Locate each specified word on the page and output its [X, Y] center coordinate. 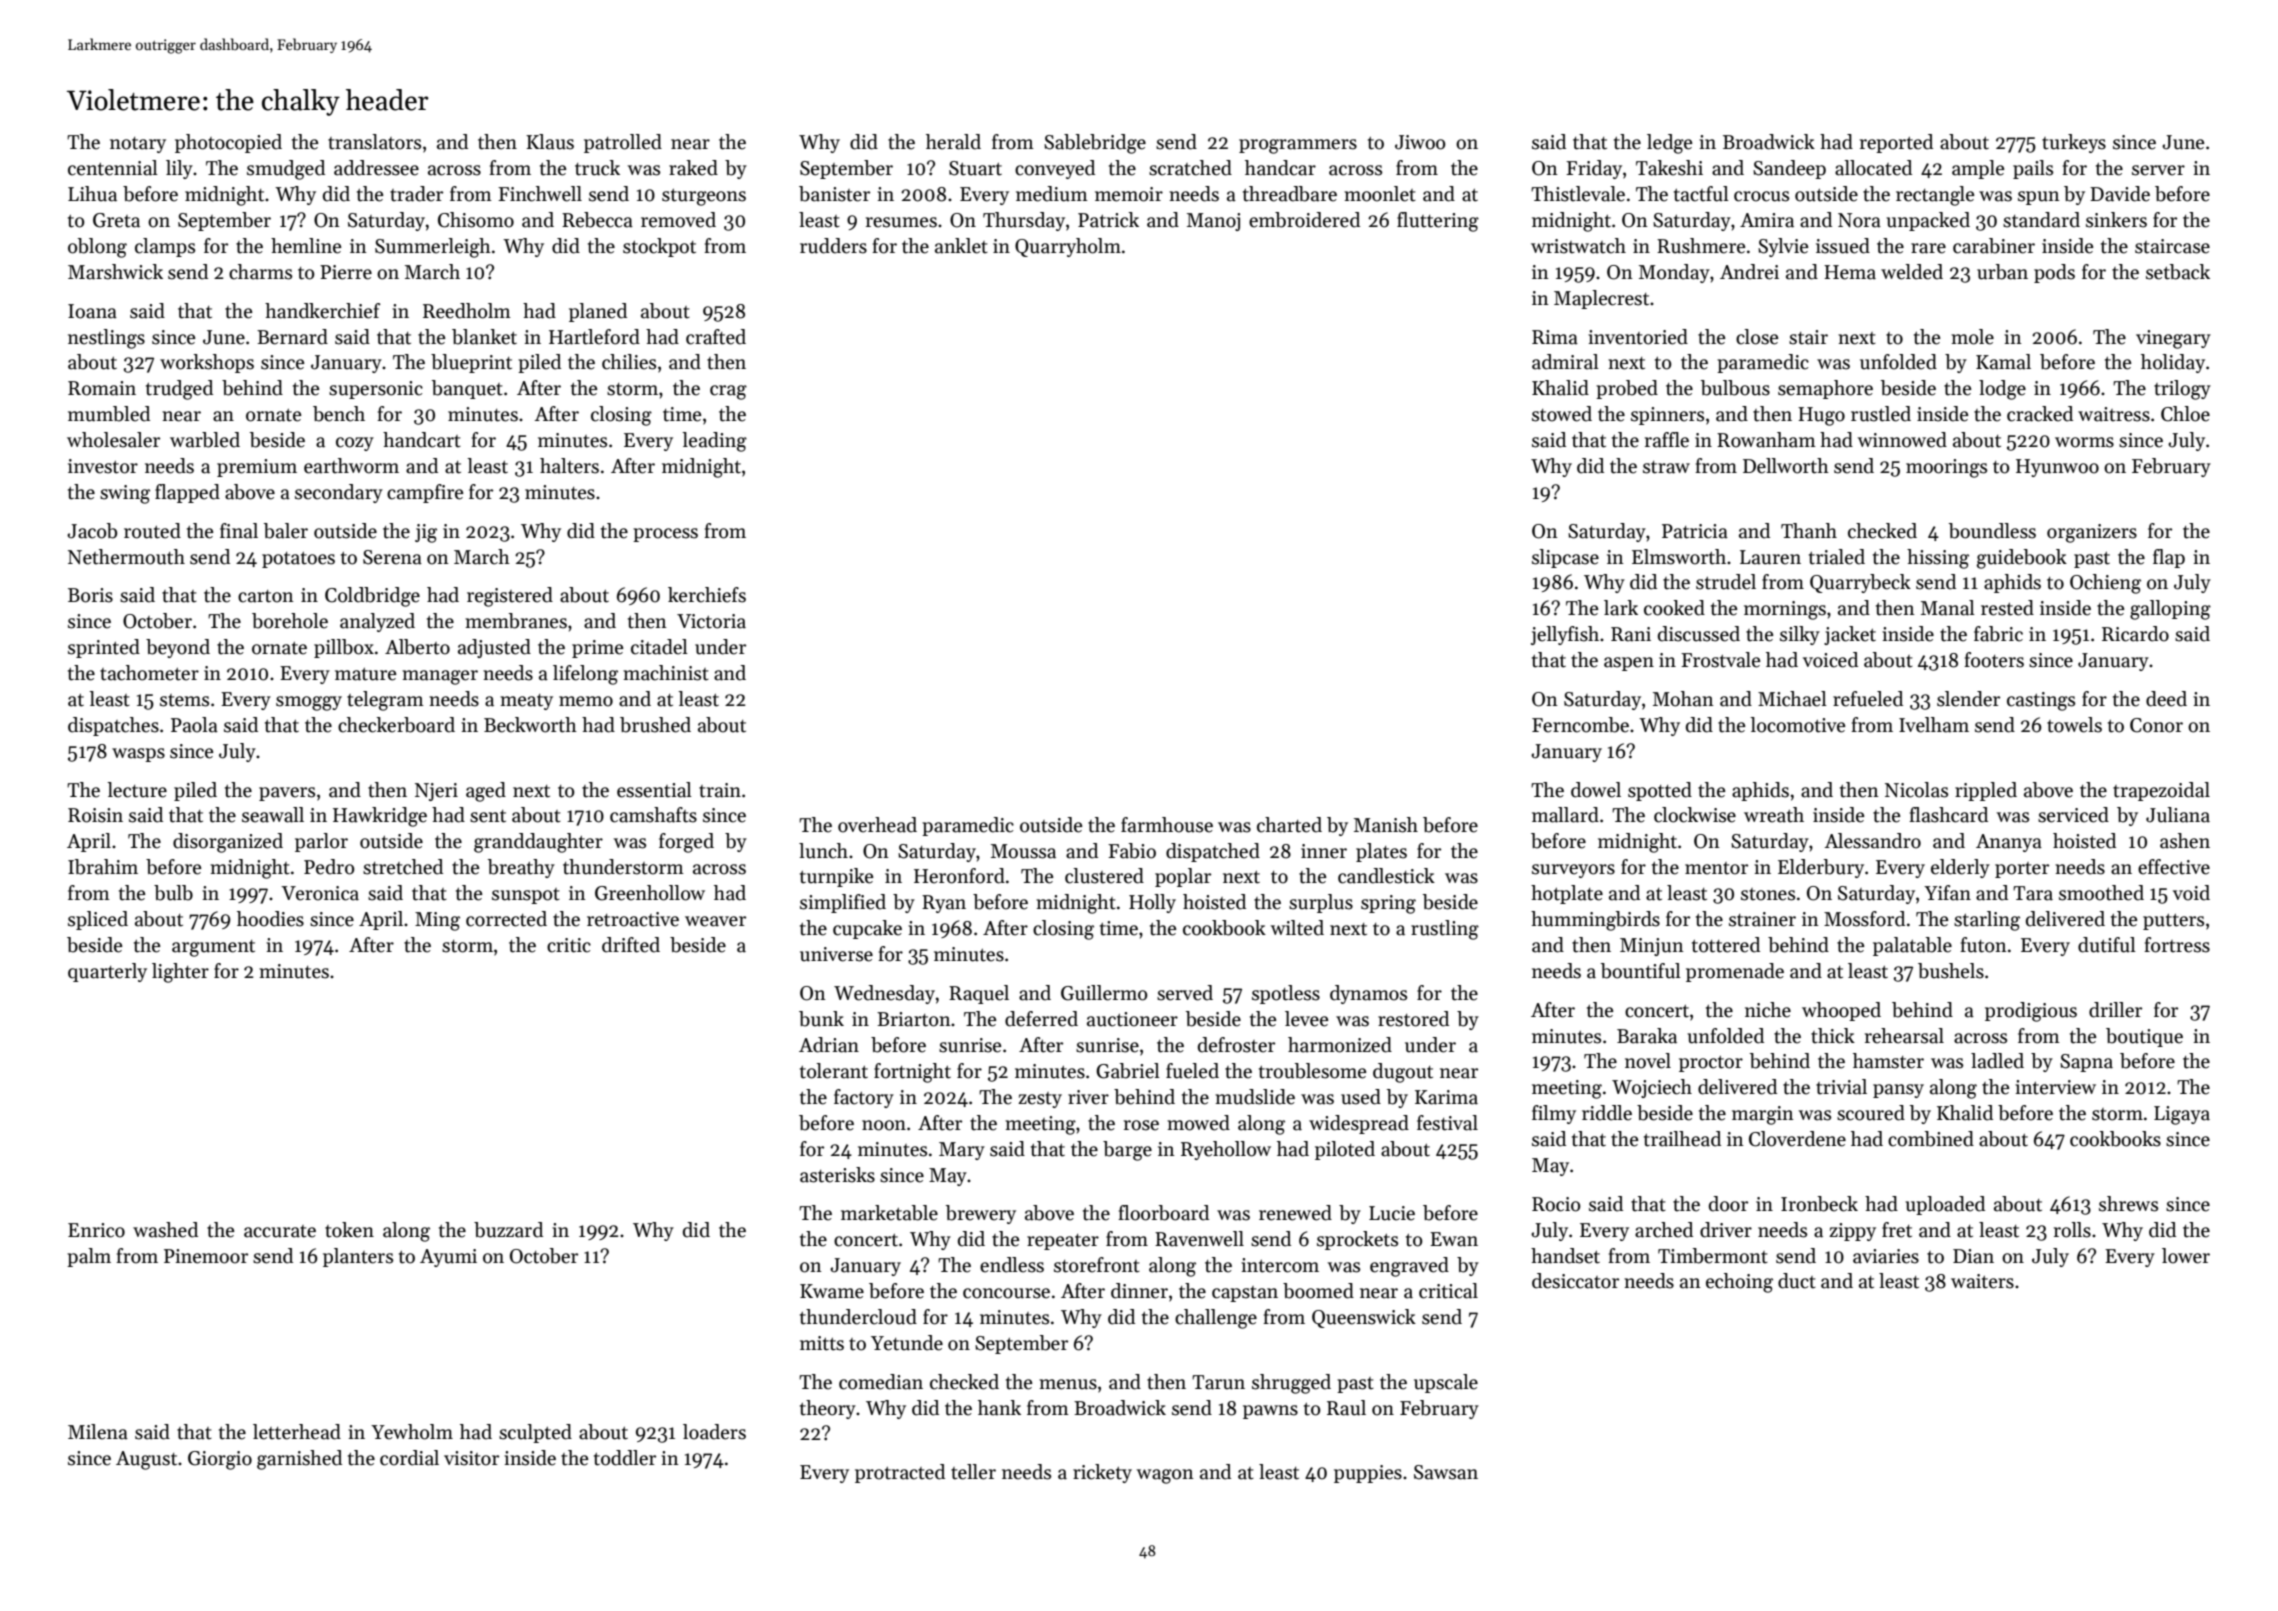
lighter [180, 973]
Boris [90, 595]
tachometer [149, 673]
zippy [1852, 1232]
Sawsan [1446, 1472]
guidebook [2022, 559]
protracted [900, 1473]
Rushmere [1701, 246]
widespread [1359, 1124]
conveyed [1055, 169]
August [146, 1460]
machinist [666, 673]
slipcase [1565, 558]
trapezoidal [2161, 791]
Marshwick [115, 272]
